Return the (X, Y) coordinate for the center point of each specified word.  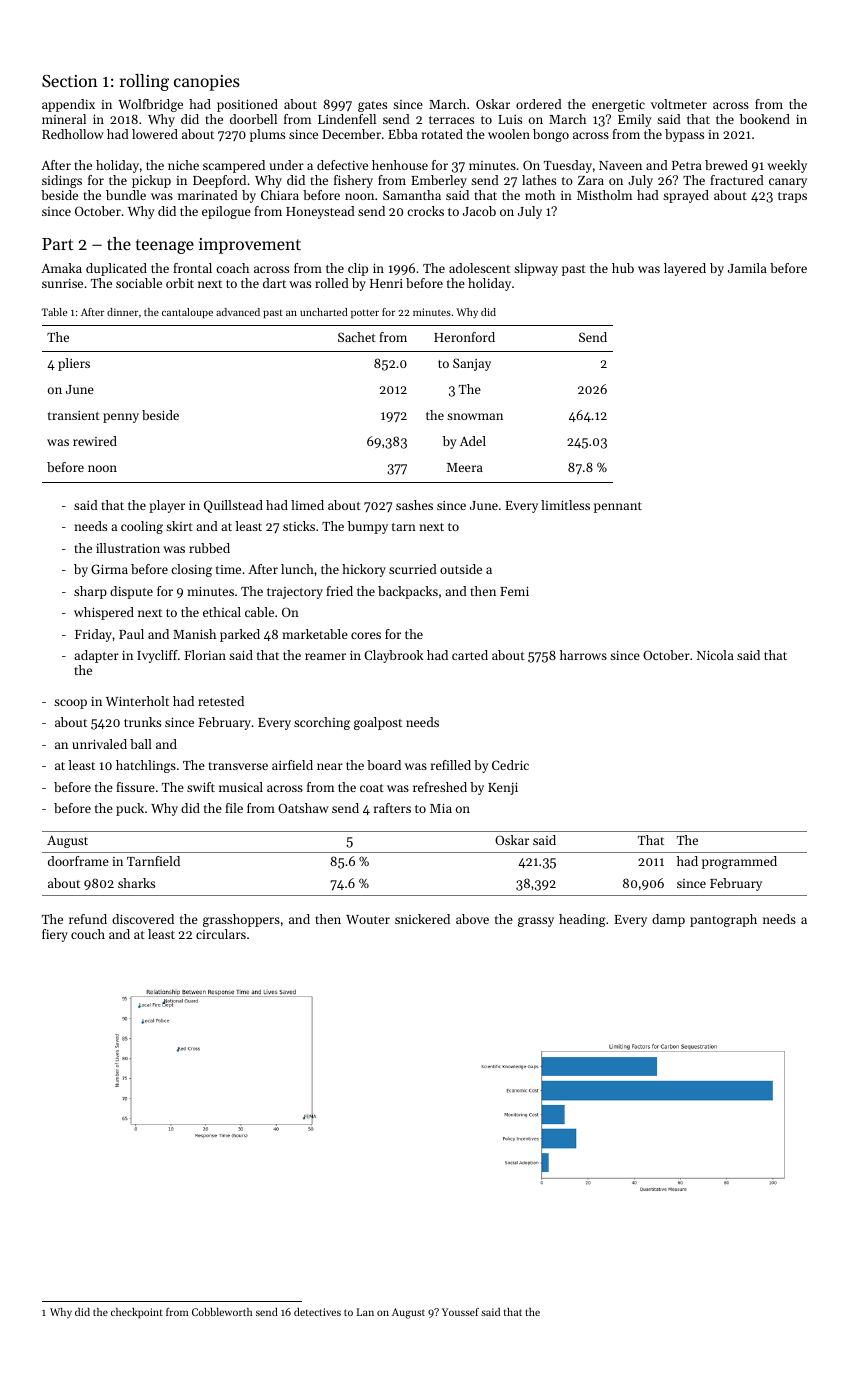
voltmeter (679, 104)
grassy (536, 922)
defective (342, 165)
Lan (365, 1312)
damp (668, 920)
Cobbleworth (222, 1312)
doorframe (78, 861)
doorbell (253, 119)
